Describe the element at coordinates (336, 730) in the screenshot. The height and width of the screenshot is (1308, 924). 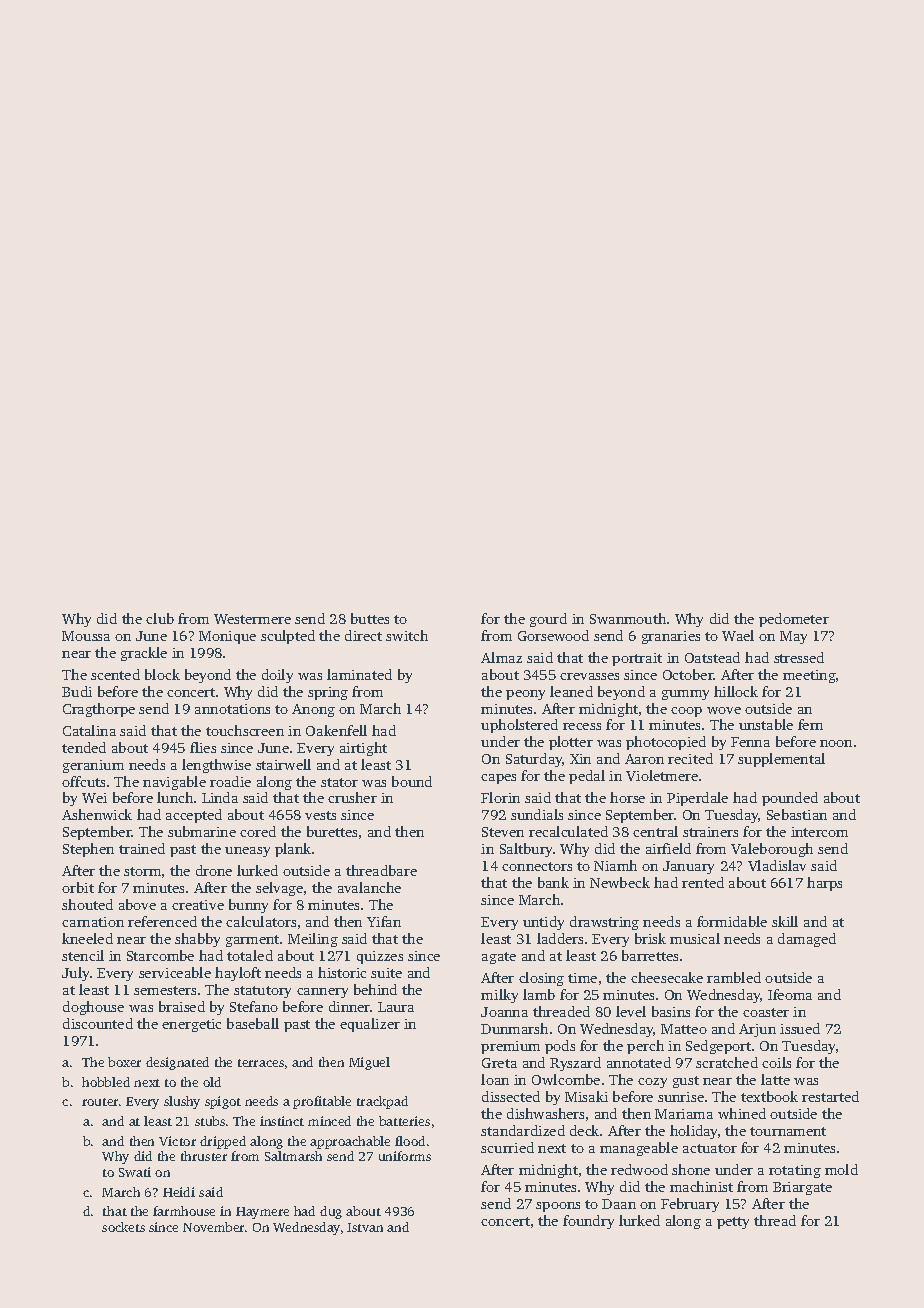
I see `Oakenfell` at that location.
